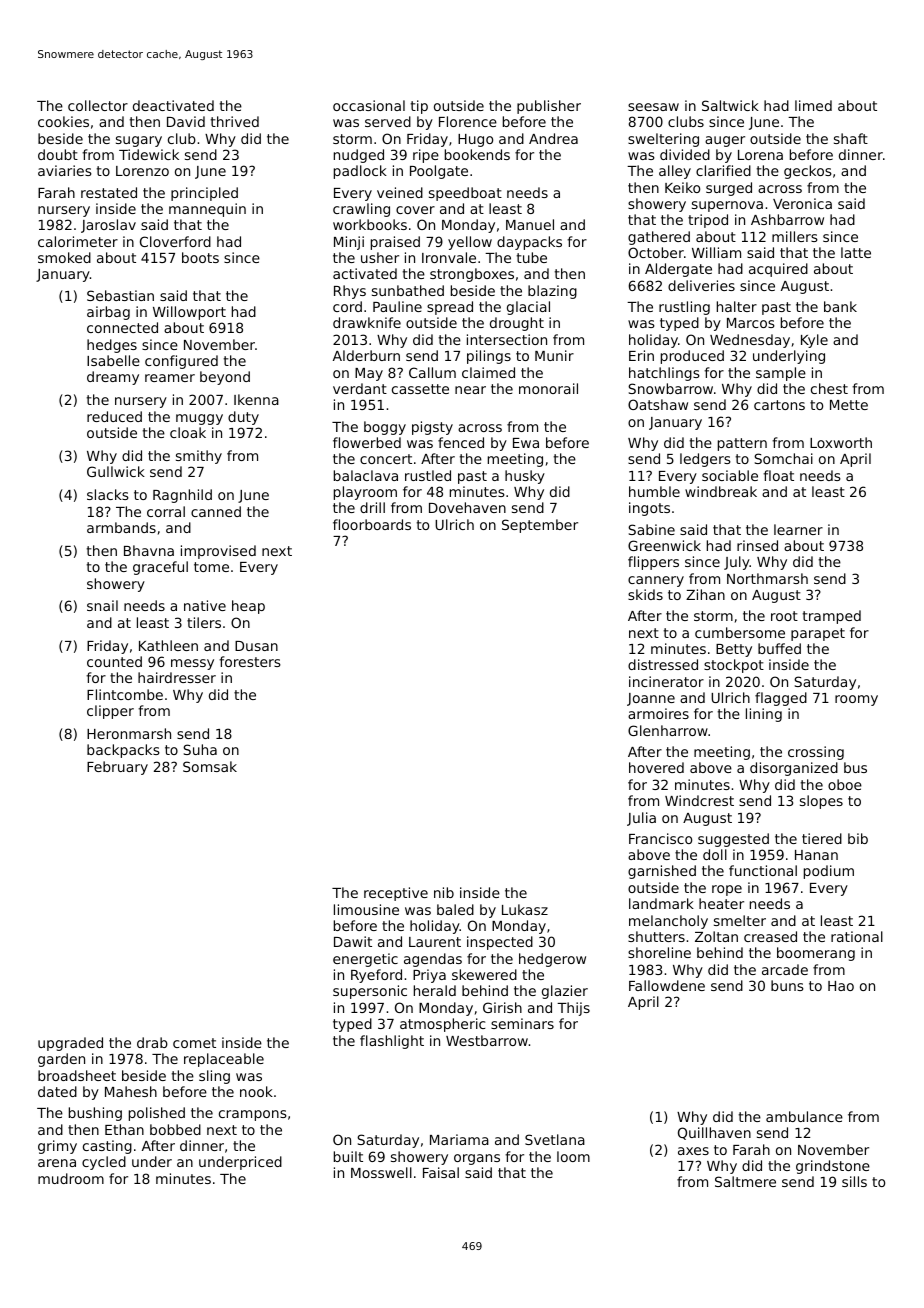 This document has width=924, height=1308. What do you see at coordinates (381, 1172) in the document?
I see `Mosswell` at bounding box center [381, 1172].
